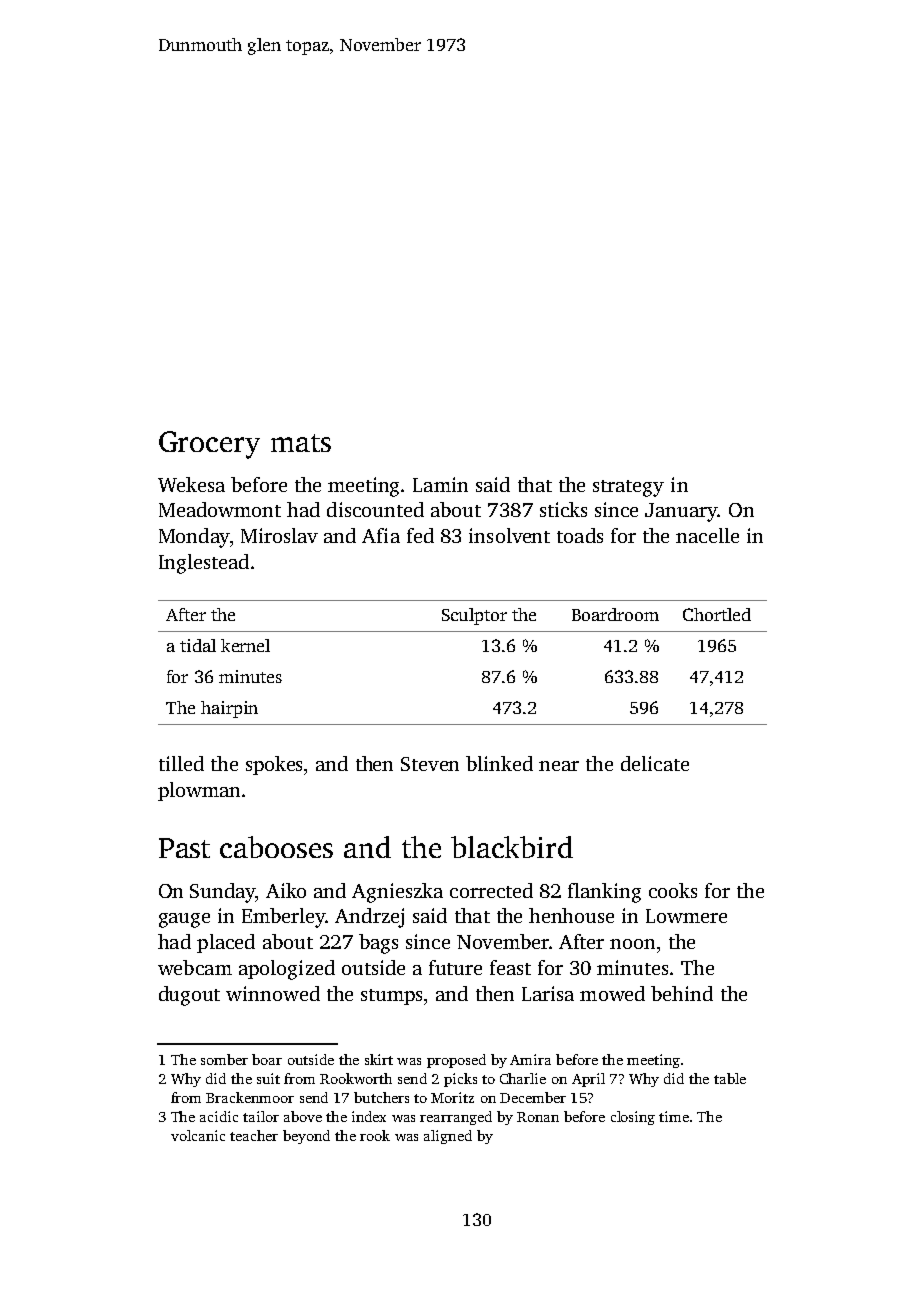 Image resolution: width=924 pixels, height=1311 pixels. What do you see at coordinates (628, 488) in the screenshot?
I see `strategy` at bounding box center [628, 488].
